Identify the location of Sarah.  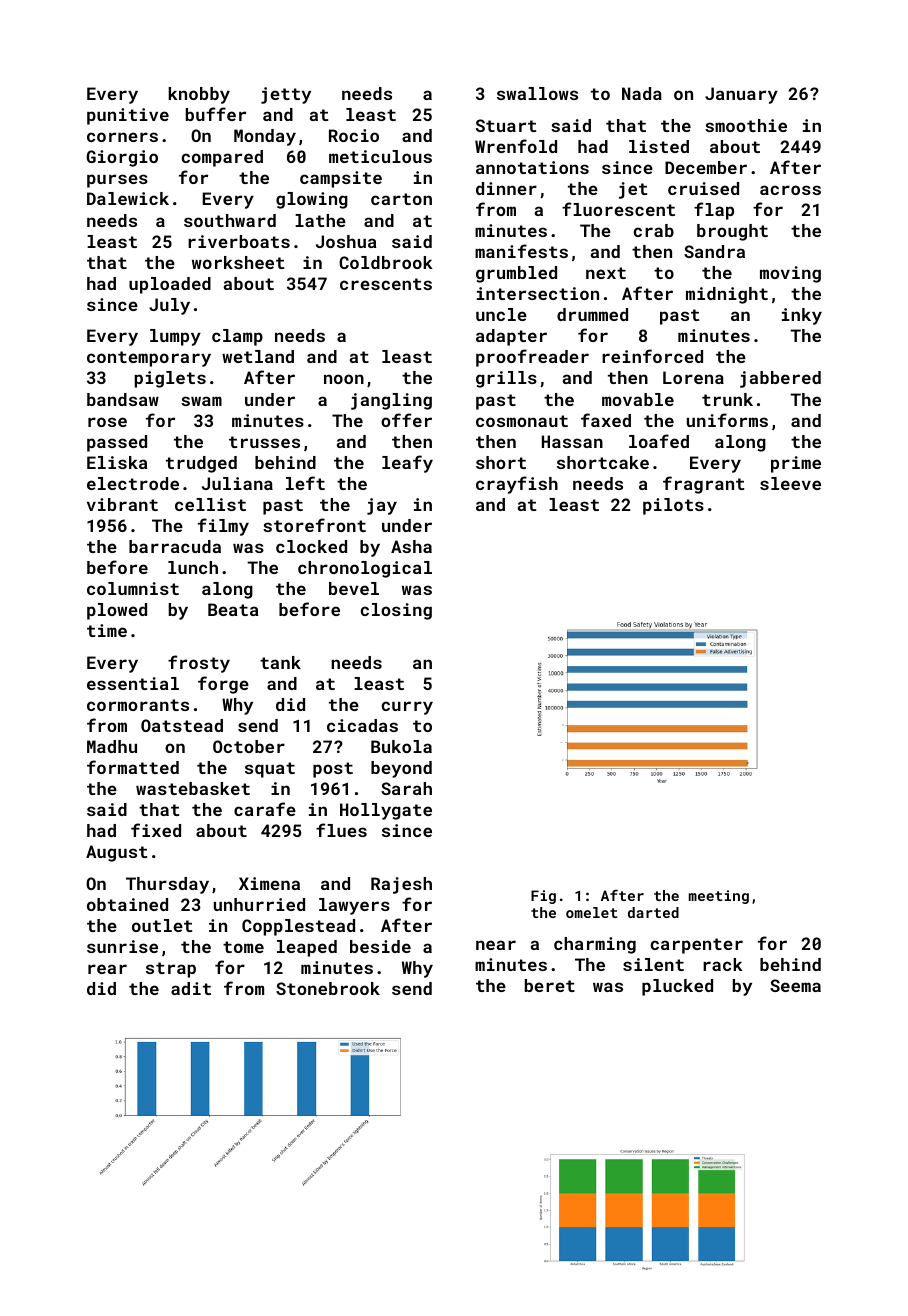
(406, 788).
